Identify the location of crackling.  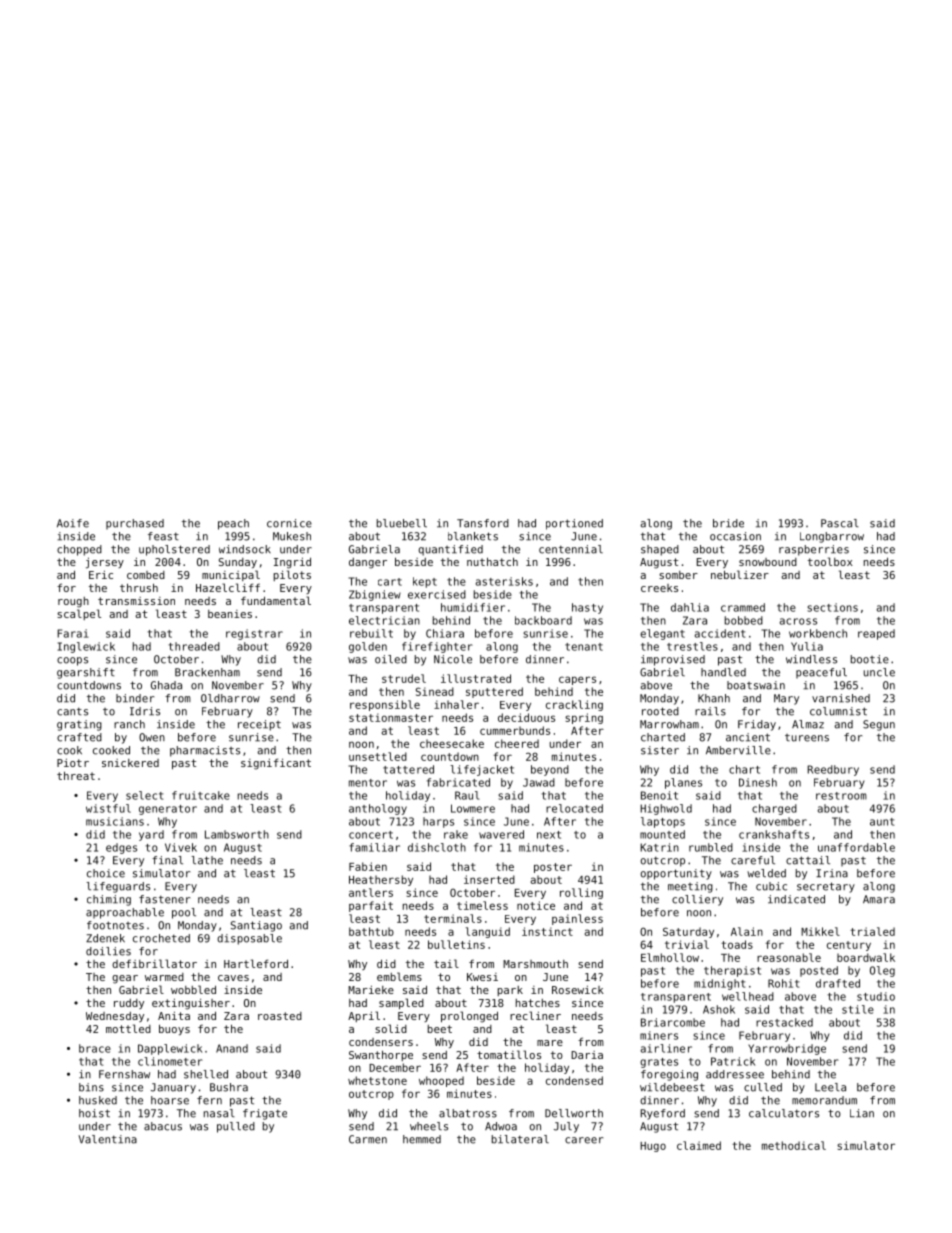
(574, 705).
